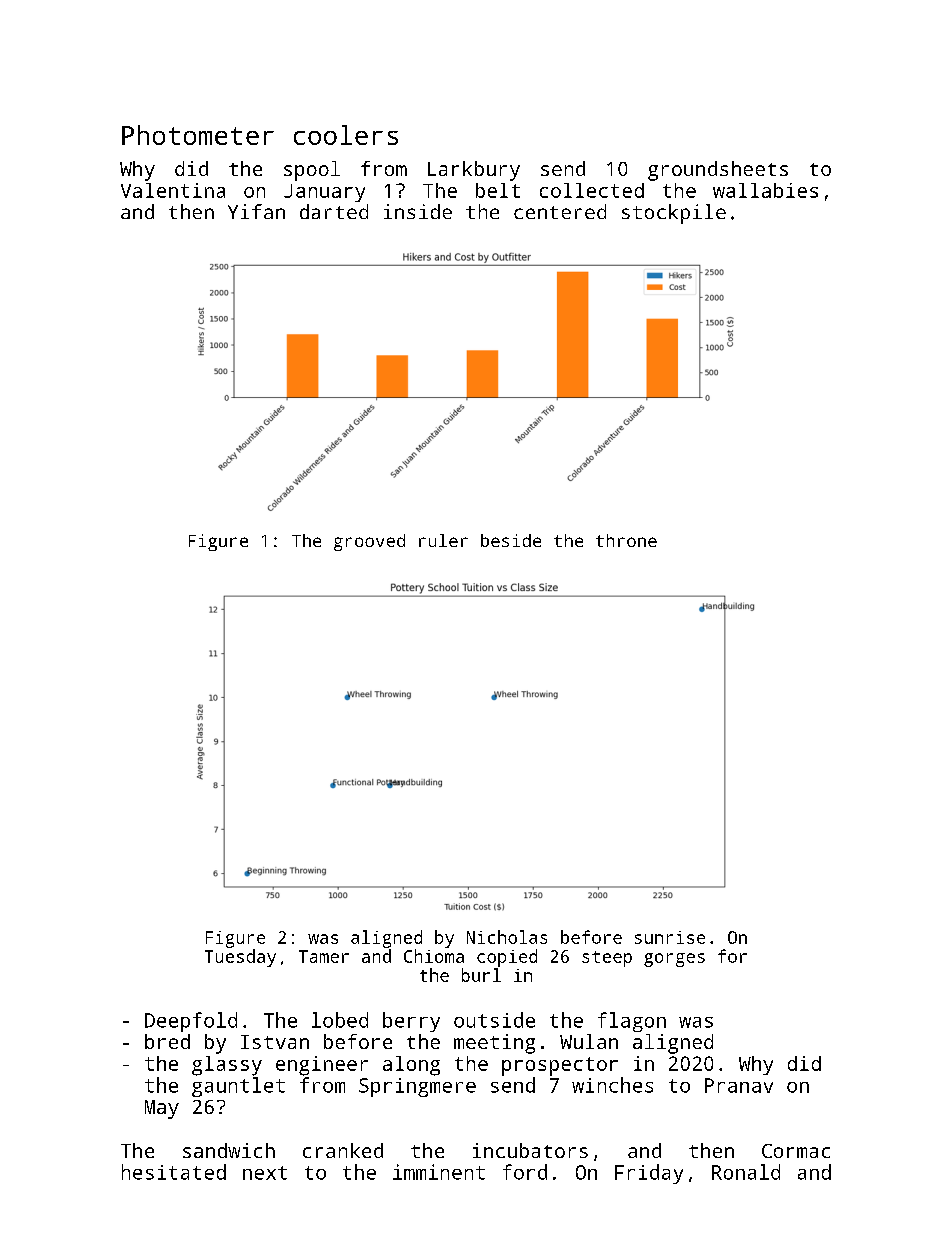 This page has width=952, height=1233. Describe the element at coordinates (198, 135) in the page. I see `Photometer` at that location.
